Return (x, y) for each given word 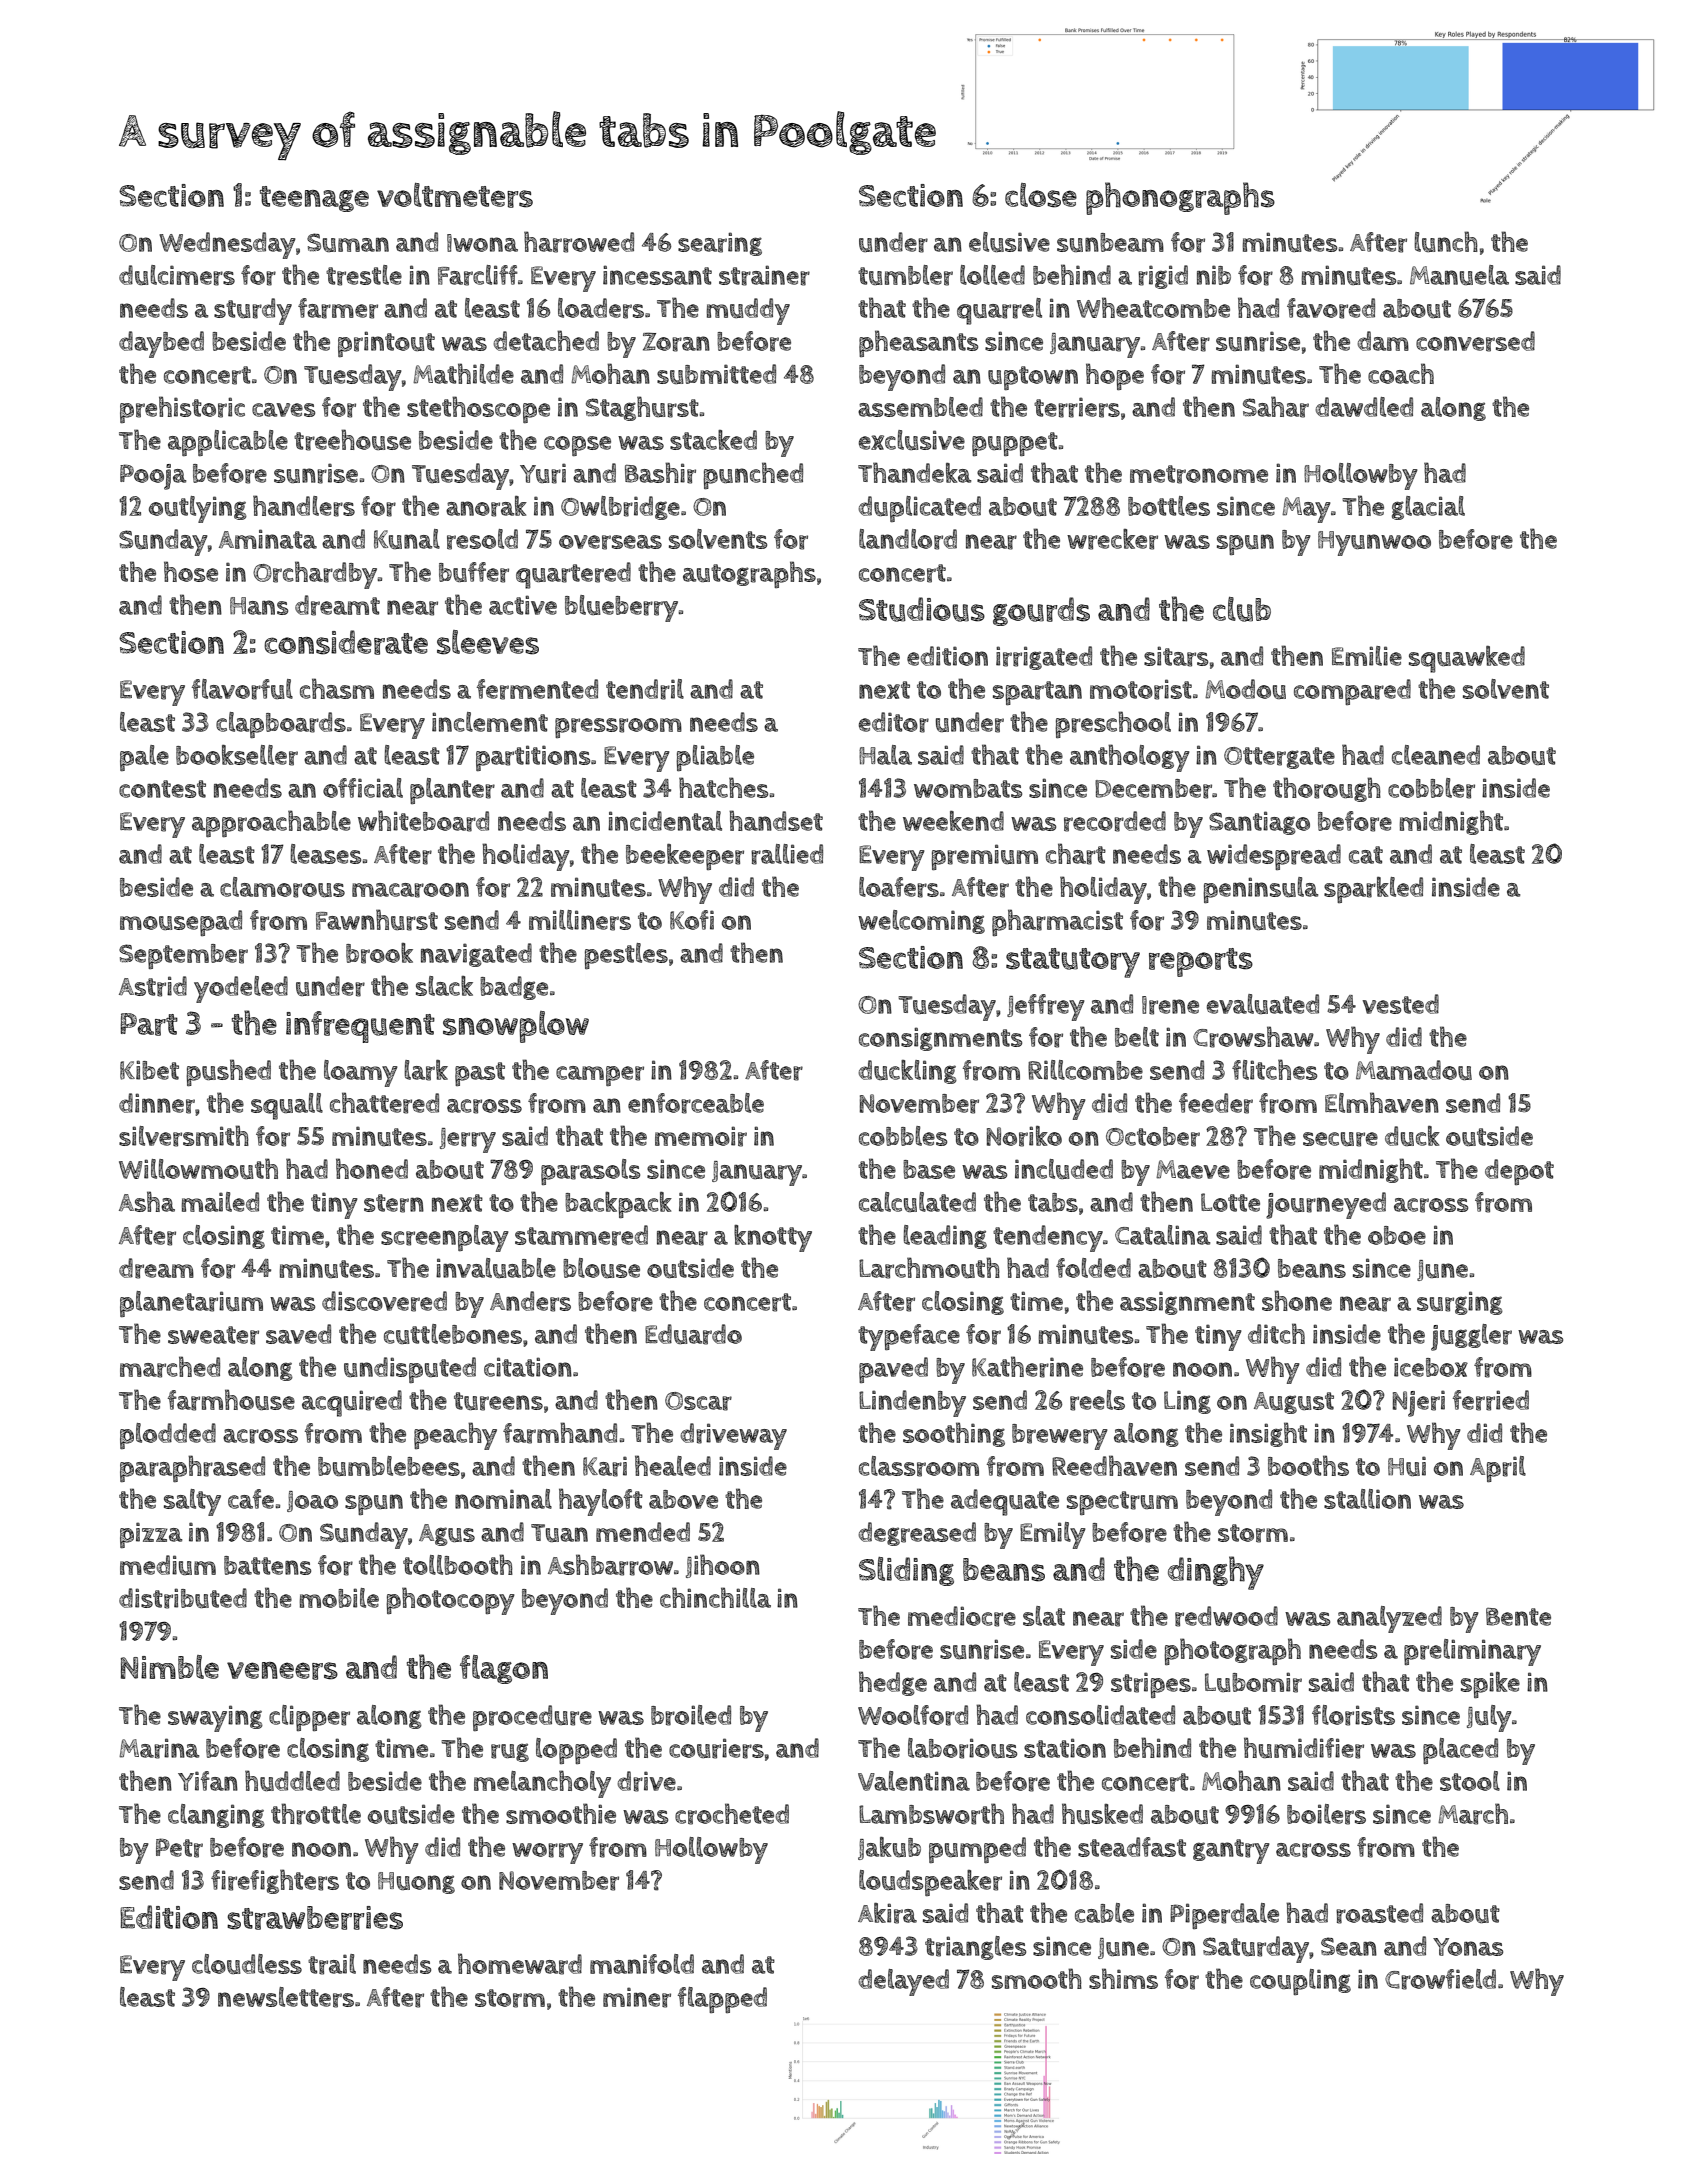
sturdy (253, 311)
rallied (787, 854)
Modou (1245, 689)
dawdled (1364, 407)
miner (637, 1997)
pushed (228, 1072)
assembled (920, 407)
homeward (520, 1964)
